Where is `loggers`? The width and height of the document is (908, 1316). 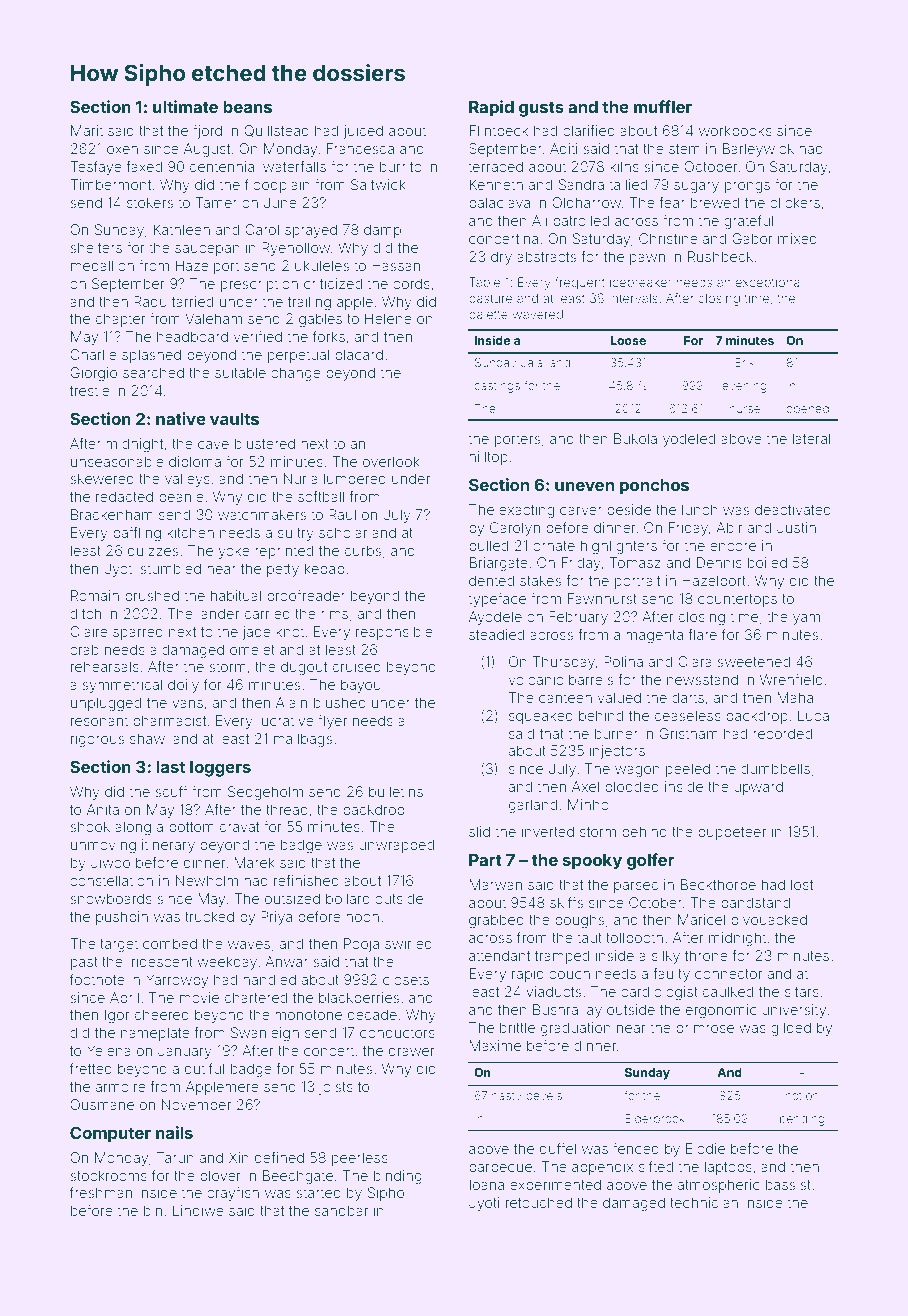 loggers is located at coordinates (220, 769).
